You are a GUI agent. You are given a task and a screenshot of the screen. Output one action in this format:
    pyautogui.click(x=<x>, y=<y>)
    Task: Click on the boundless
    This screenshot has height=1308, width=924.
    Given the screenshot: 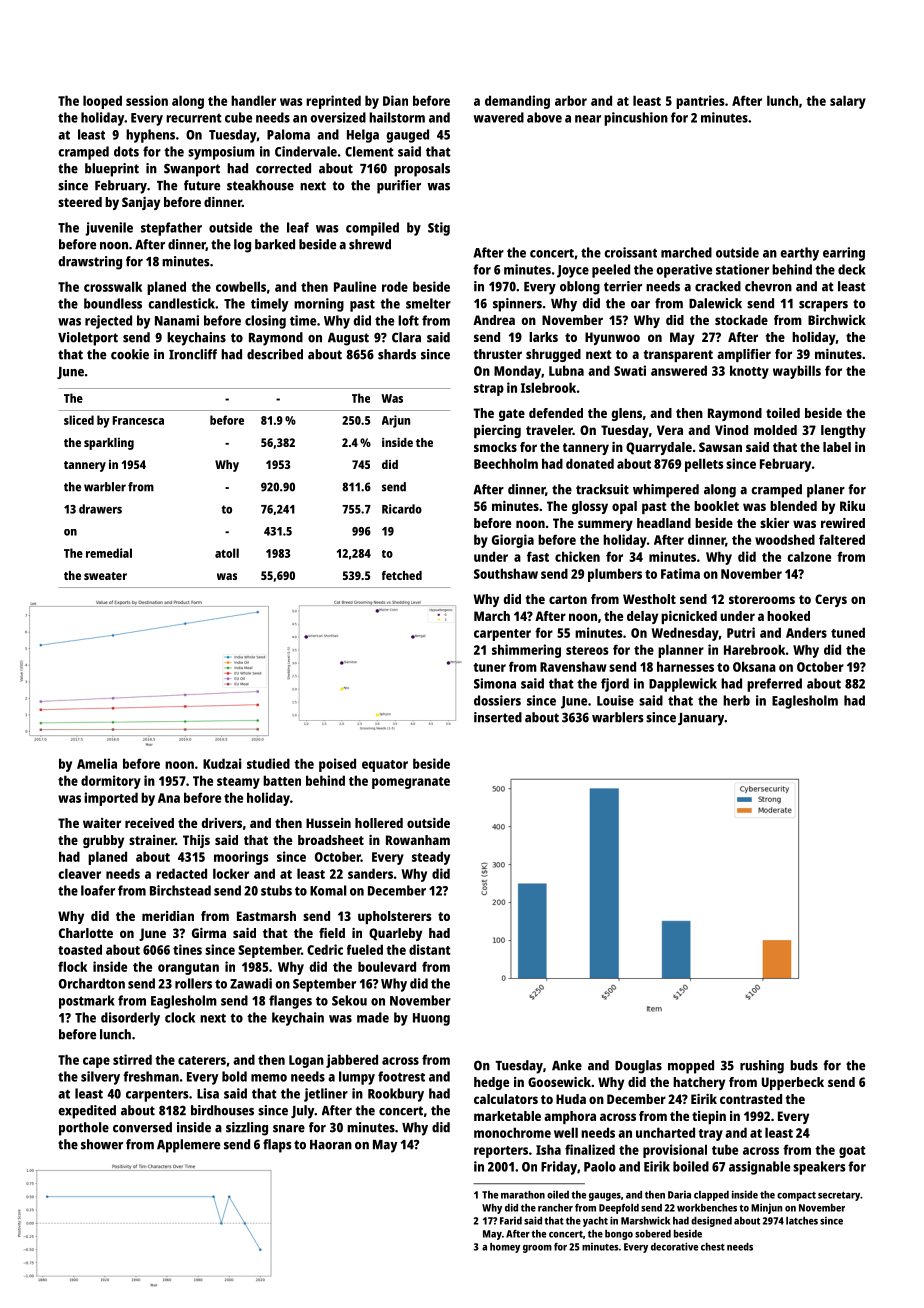 What is the action you would take?
    pyautogui.click(x=113, y=303)
